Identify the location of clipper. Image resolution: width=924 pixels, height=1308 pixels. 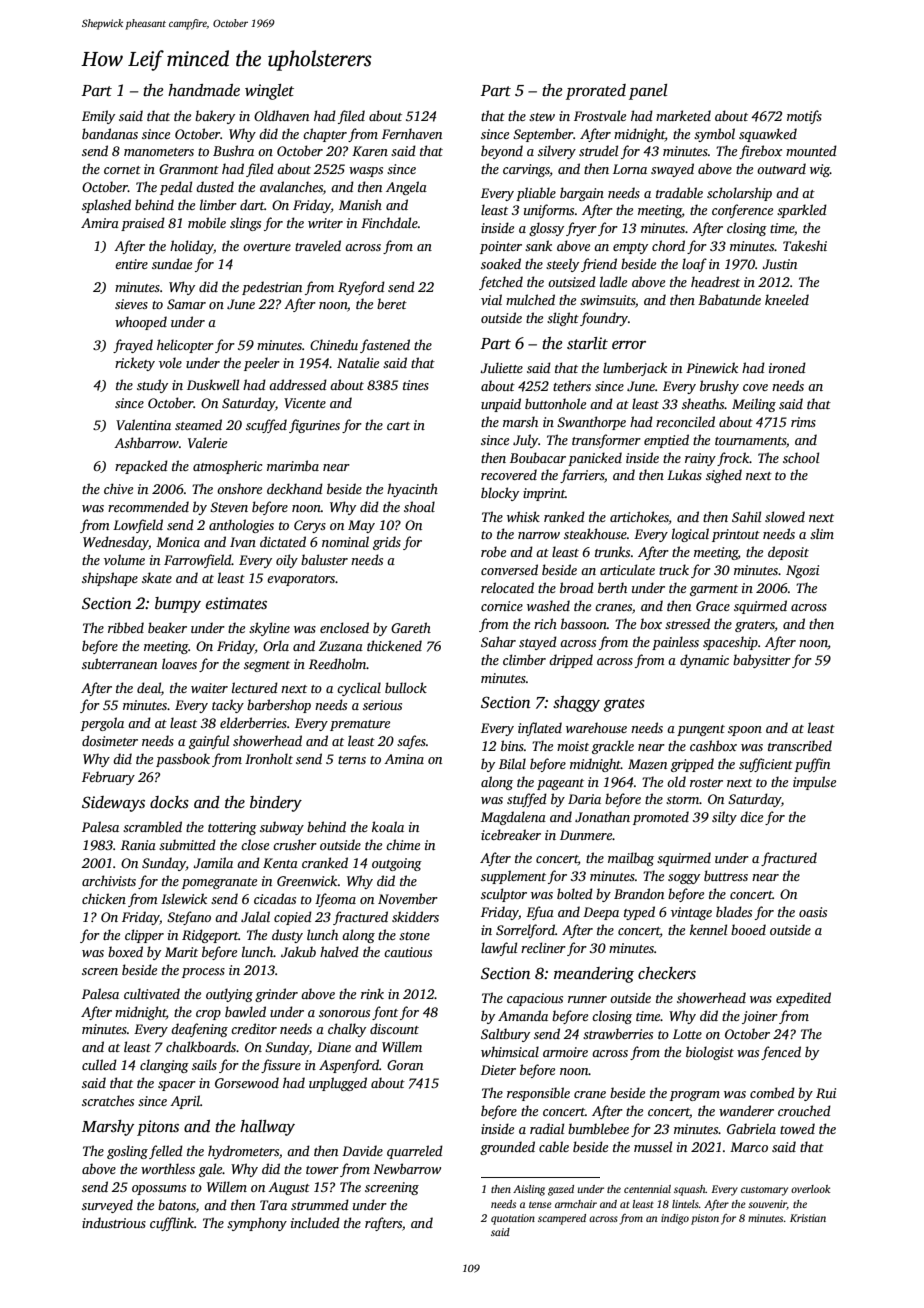
(144, 936).
